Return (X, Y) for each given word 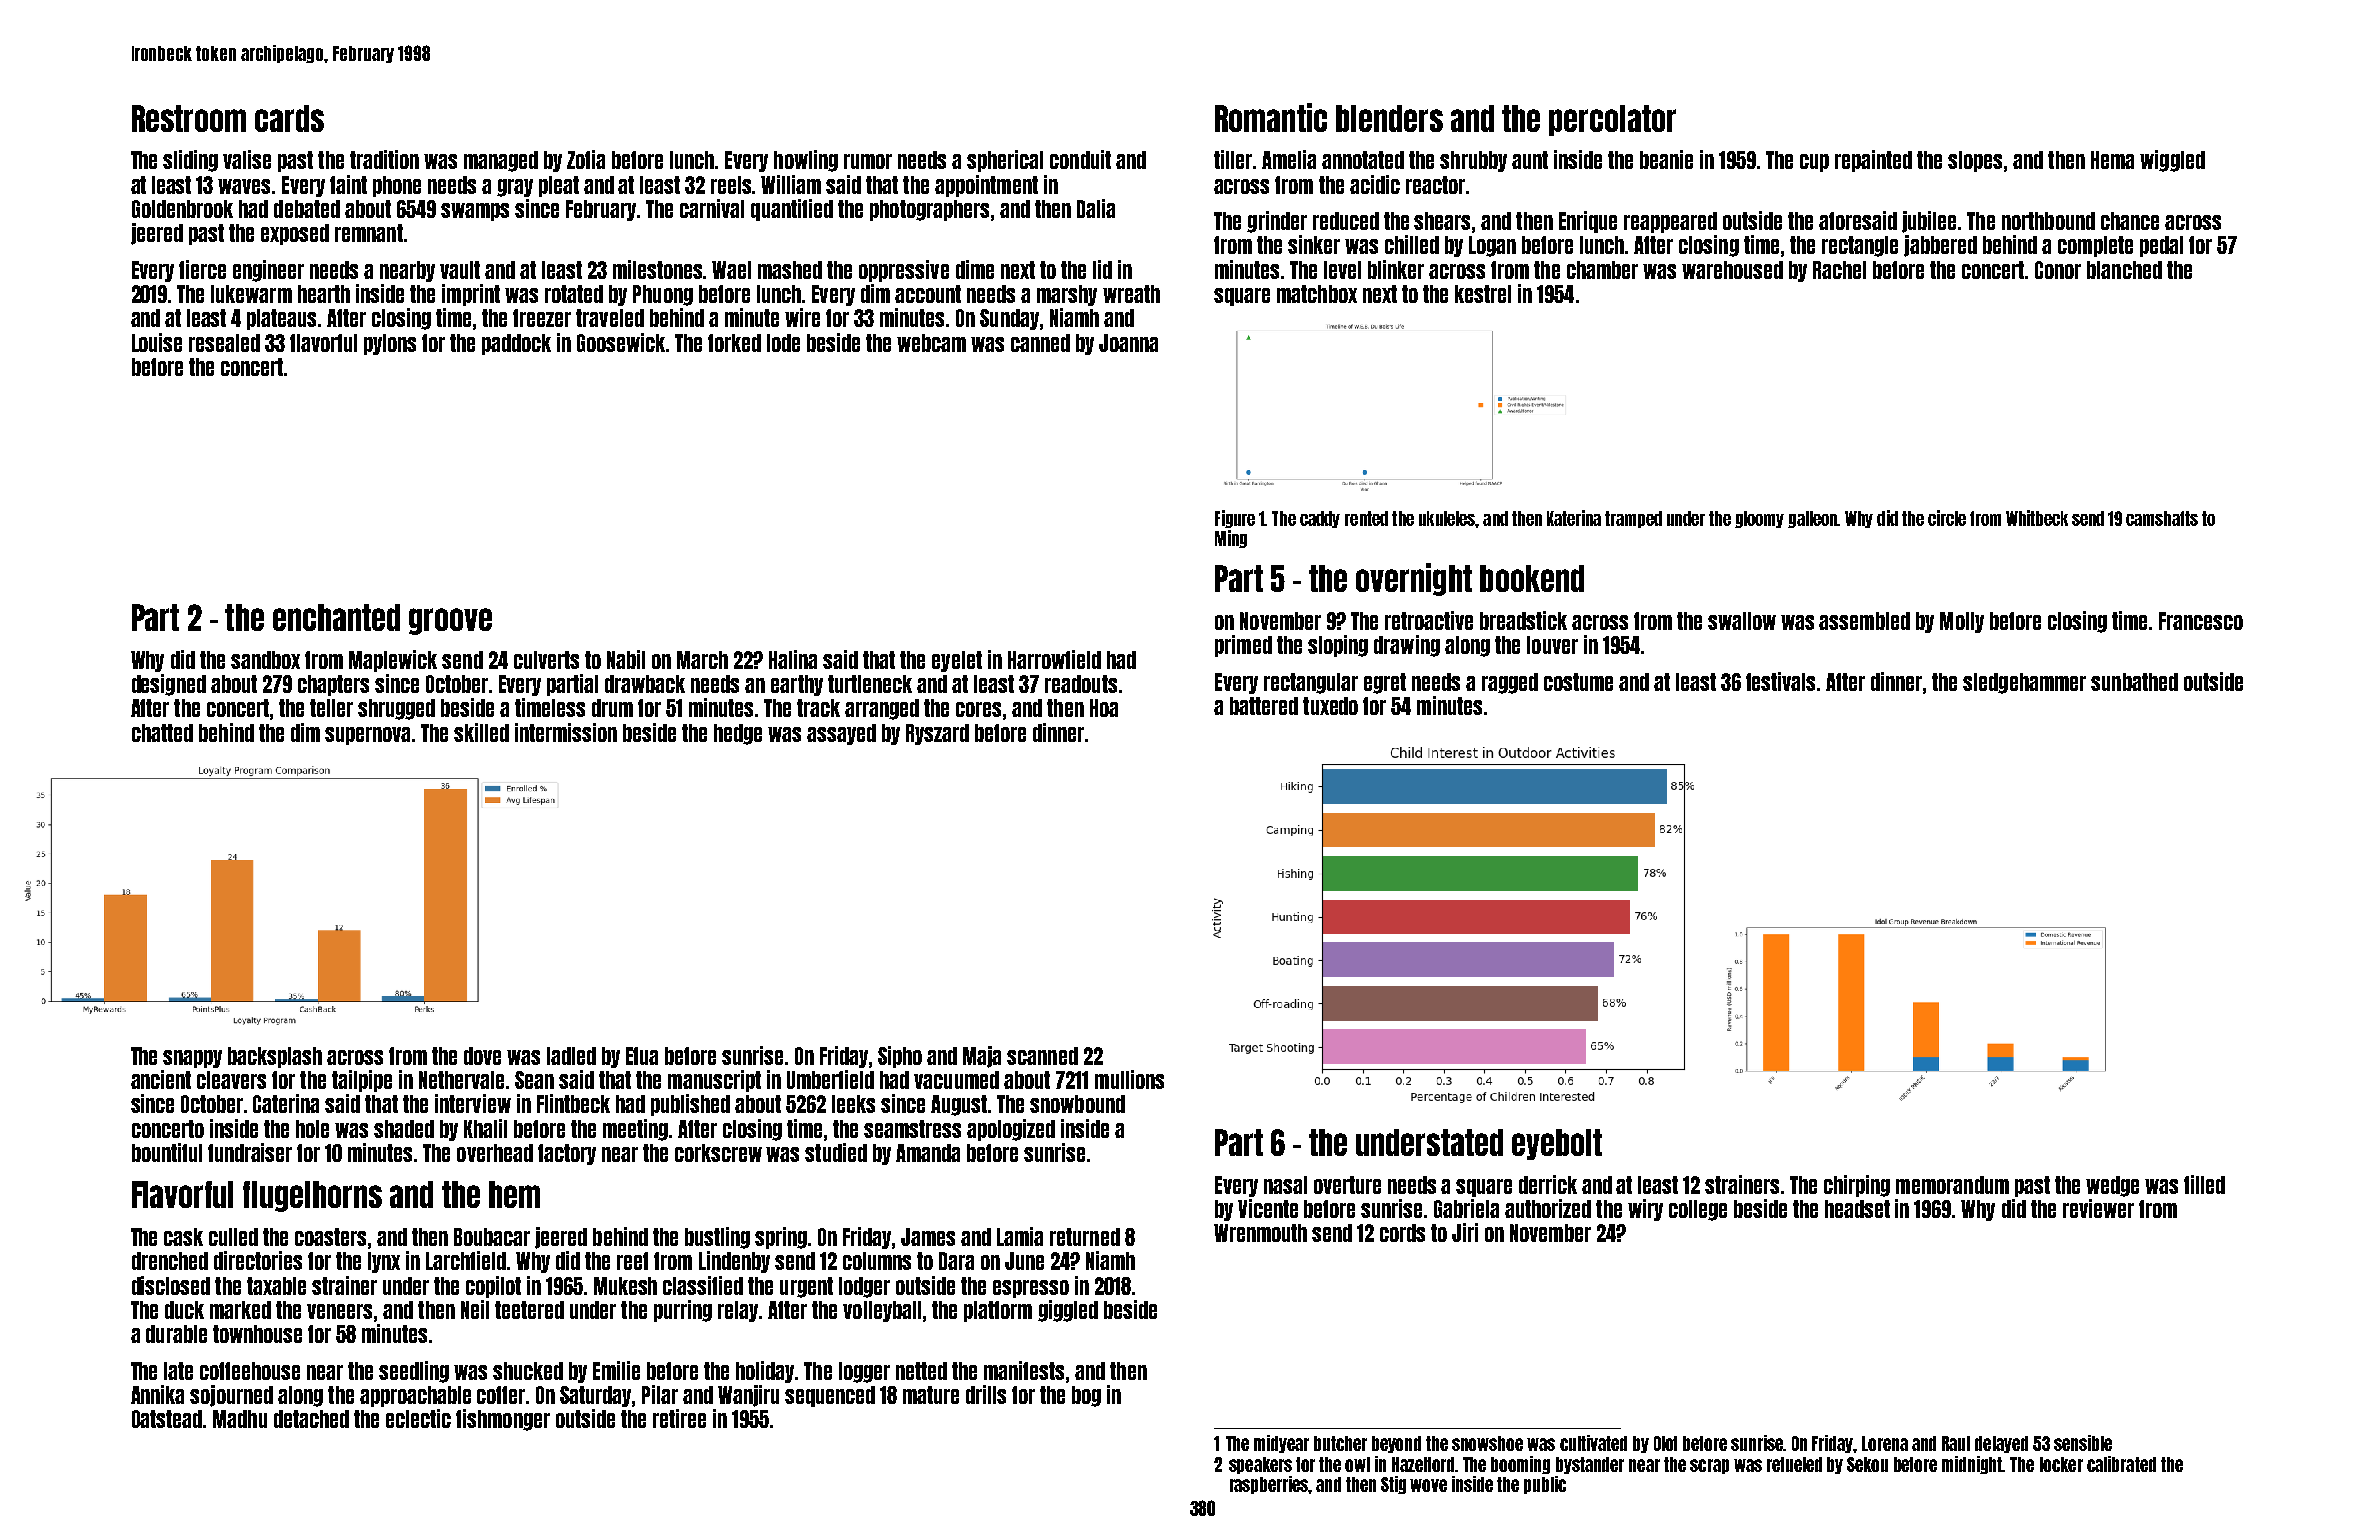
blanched (2124, 270)
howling (806, 161)
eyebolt (1557, 1144)
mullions (1129, 1079)
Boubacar (492, 1237)
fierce (202, 269)
